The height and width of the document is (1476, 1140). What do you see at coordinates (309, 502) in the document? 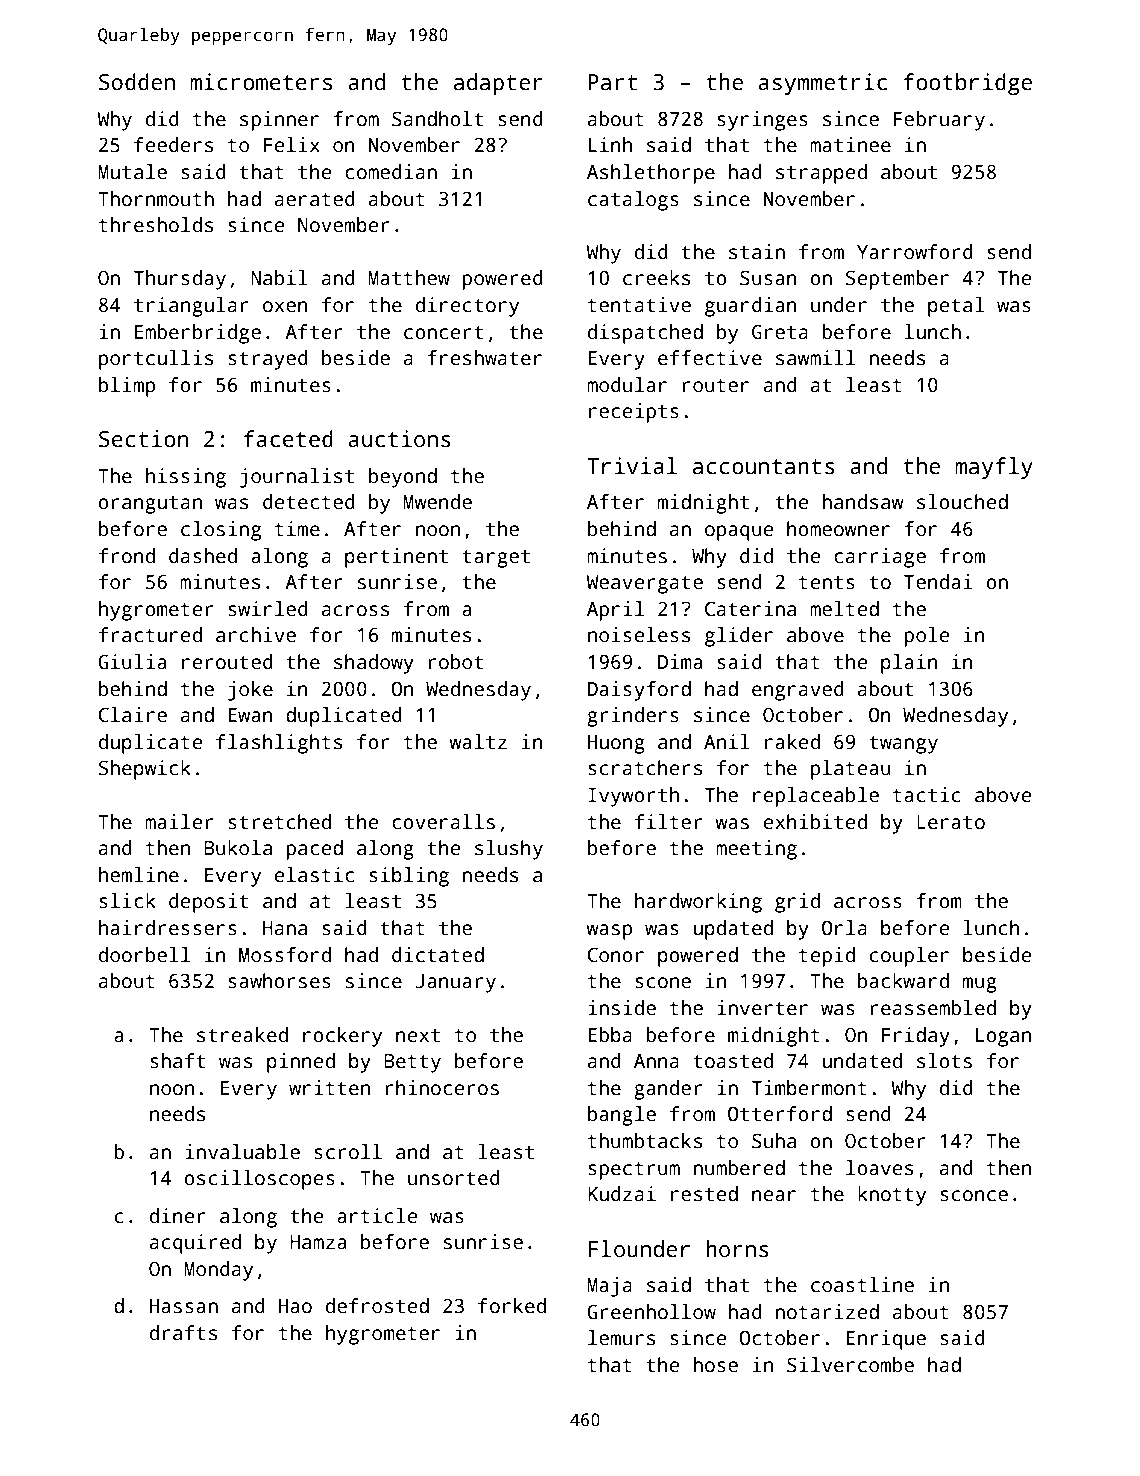
I see `detected` at bounding box center [309, 502].
